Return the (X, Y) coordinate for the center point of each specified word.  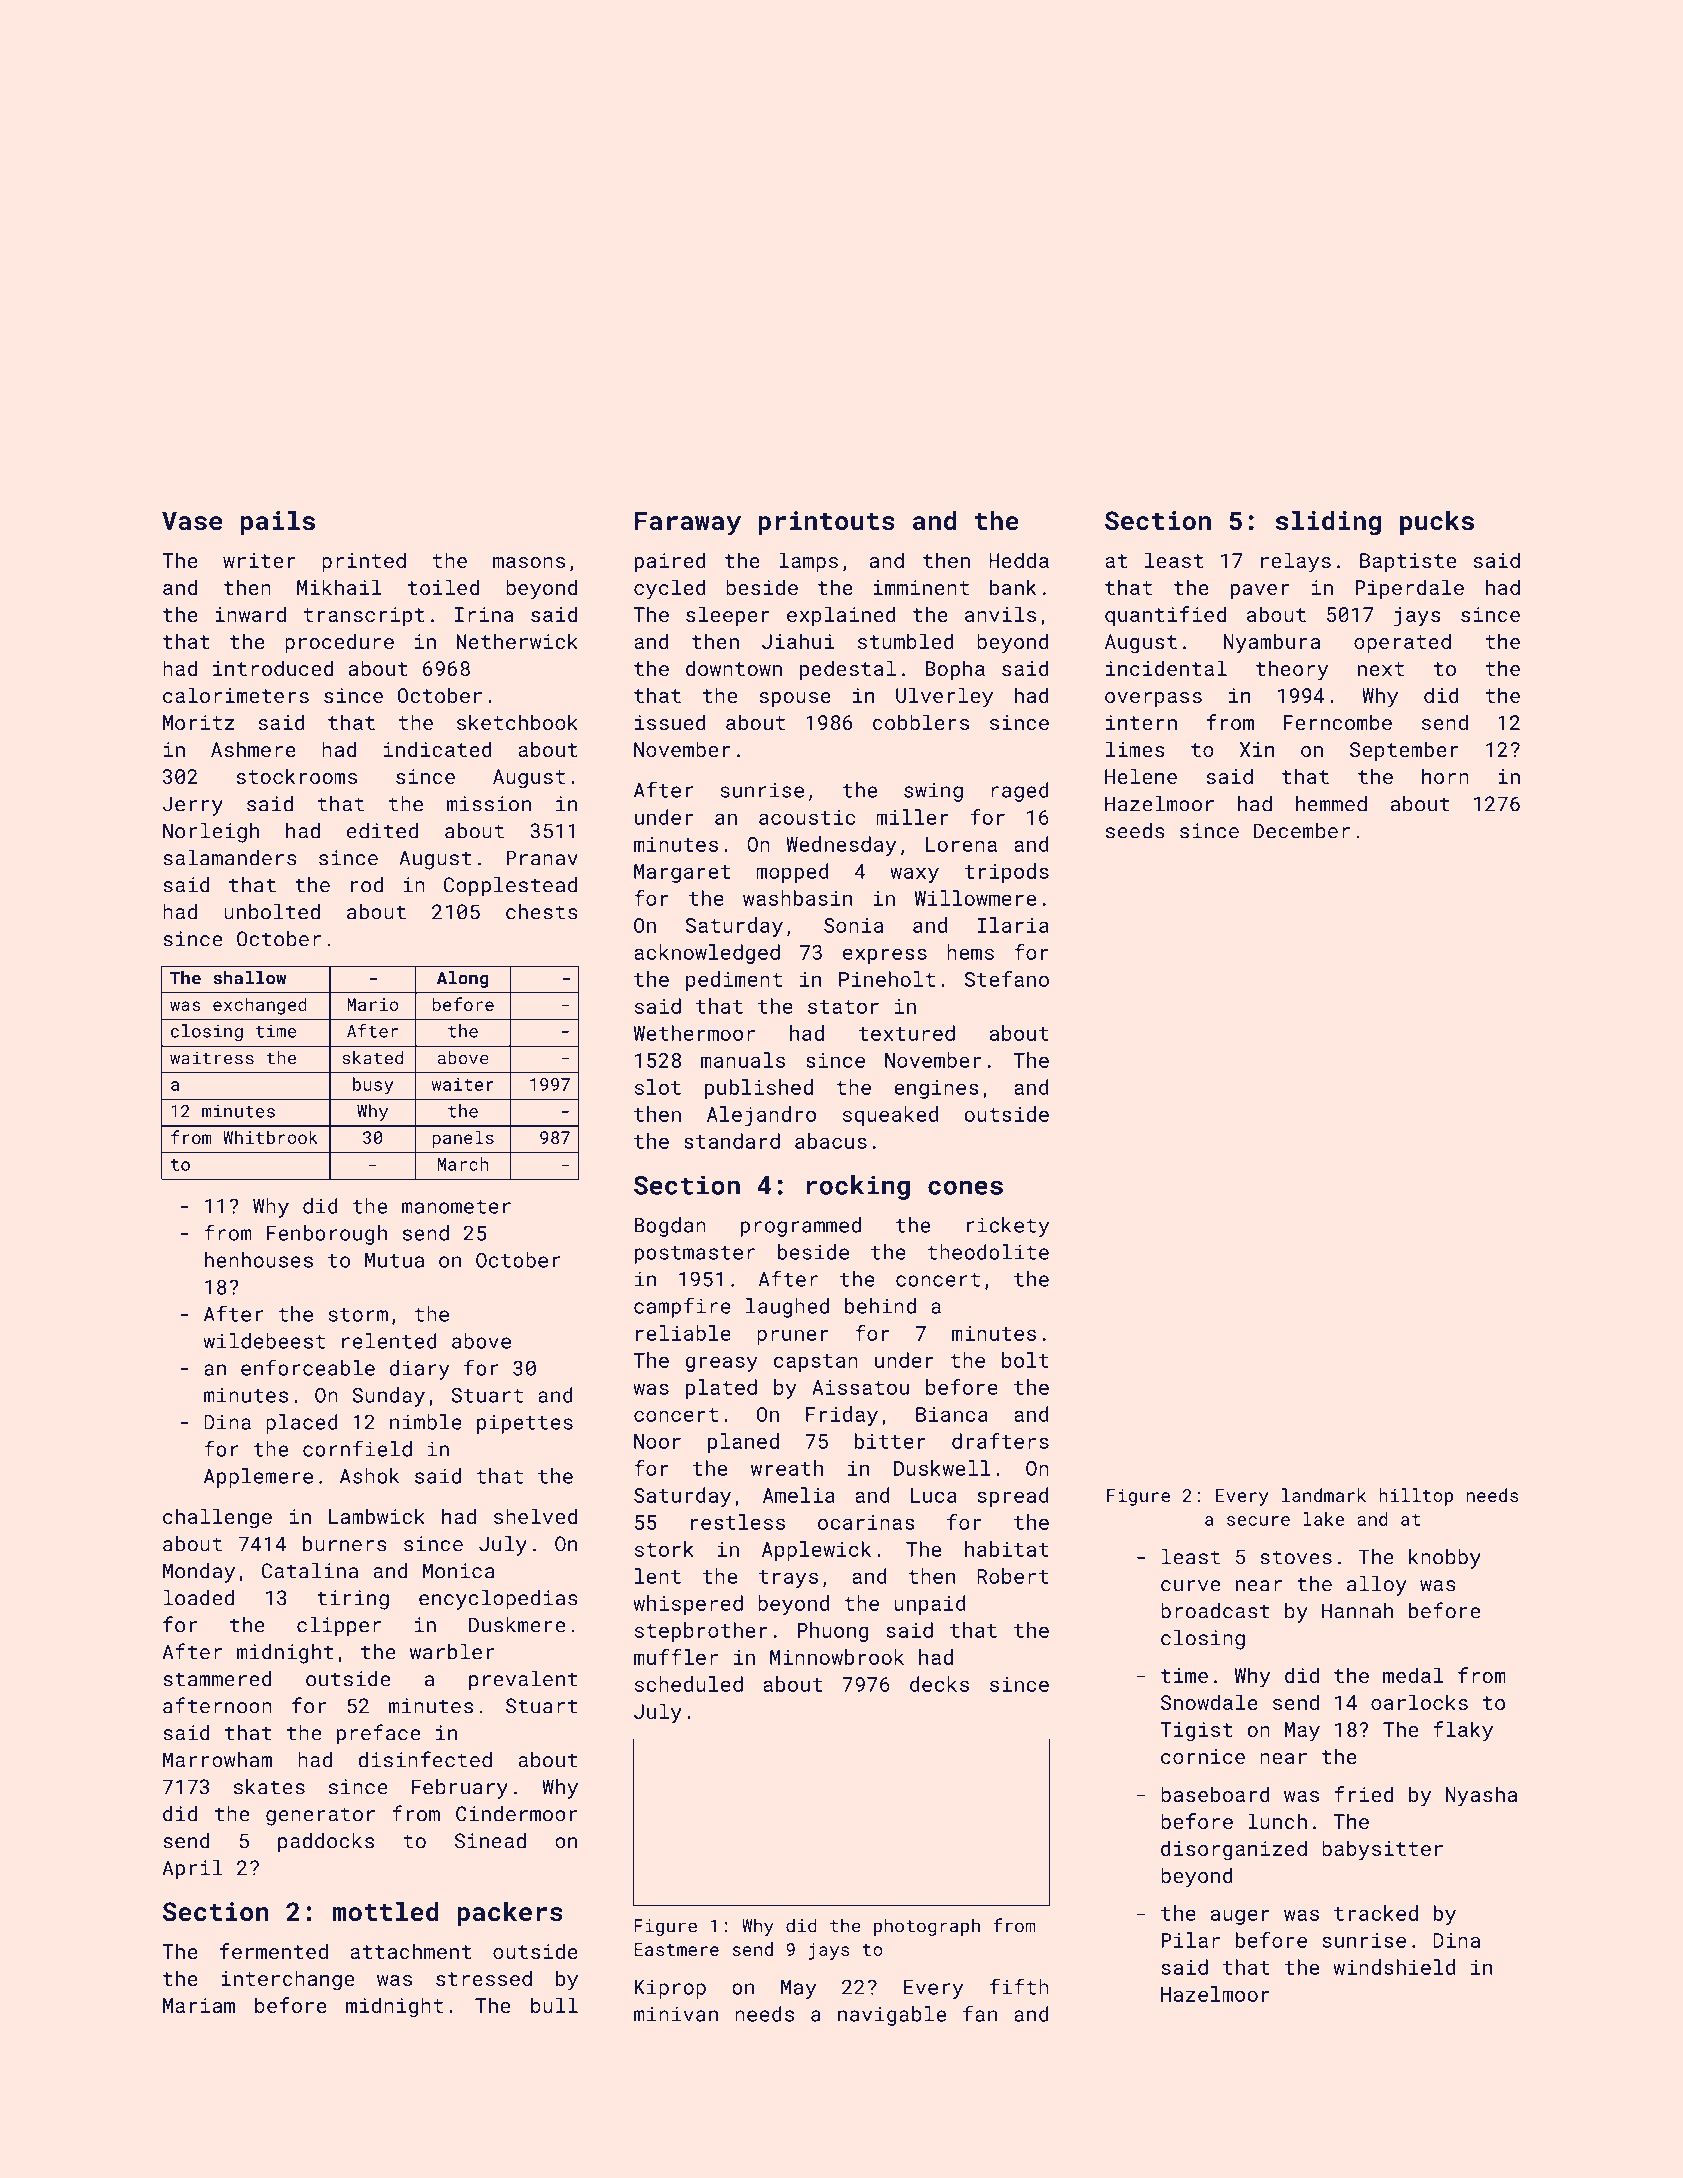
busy (373, 1086)
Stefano (1007, 979)
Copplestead (510, 887)
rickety (1008, 1227)
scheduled (689, 1684)
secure (1258, 1521)
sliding (1328, 523)
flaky (1463, 1731)
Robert (1013, 1576)
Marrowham (217, 1760)
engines (936, 1089)
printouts (826, 523)
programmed (801, 1227)
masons (529, 562)
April (193, 1870)
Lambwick (377, 1516)
